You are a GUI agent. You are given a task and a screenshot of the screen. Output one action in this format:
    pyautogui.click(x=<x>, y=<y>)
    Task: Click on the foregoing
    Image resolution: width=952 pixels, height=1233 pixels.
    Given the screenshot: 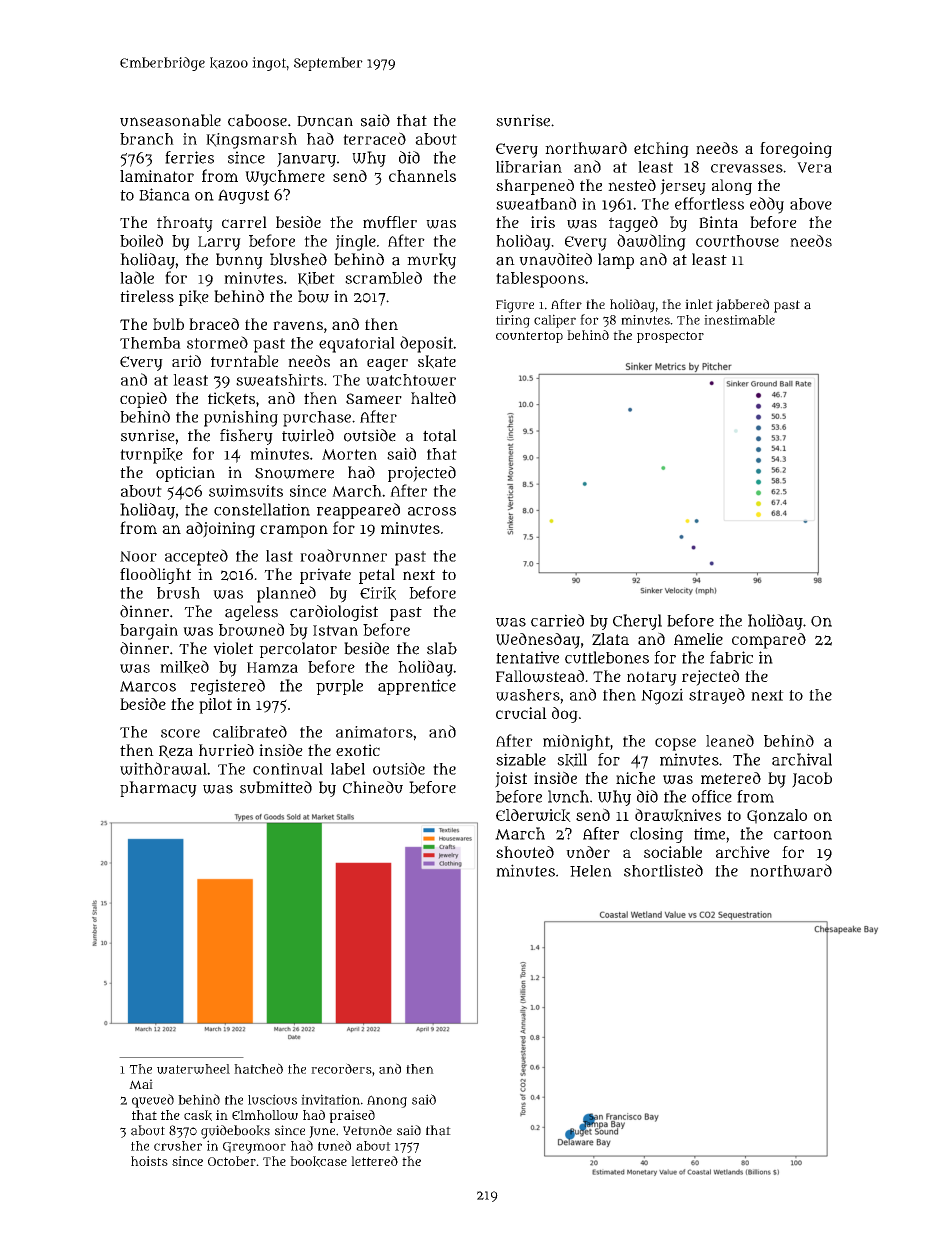 What is the action you would take?
    pyautogui.click(x=796, y=150)
